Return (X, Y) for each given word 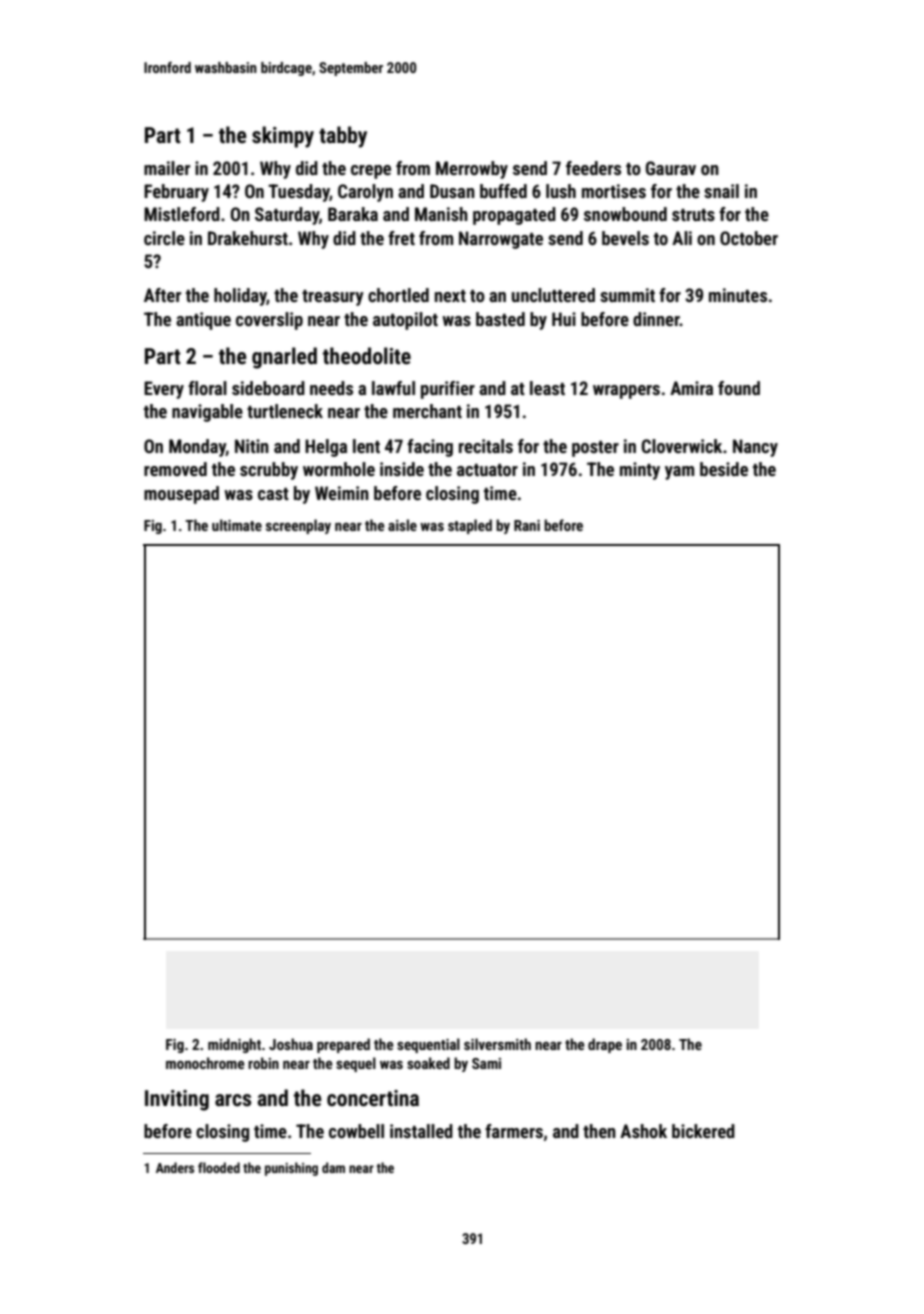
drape (605, 1045)
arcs (233, 1100)
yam (679, 473)
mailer (167, 168)
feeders (593, 168)
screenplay (298, 526)
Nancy (755, 448)
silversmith (497, 1044)
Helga (326, 448)
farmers (514, 1131)
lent (366, 446)
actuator (487, 470)
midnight (234, 1045)
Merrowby (472, 170)
